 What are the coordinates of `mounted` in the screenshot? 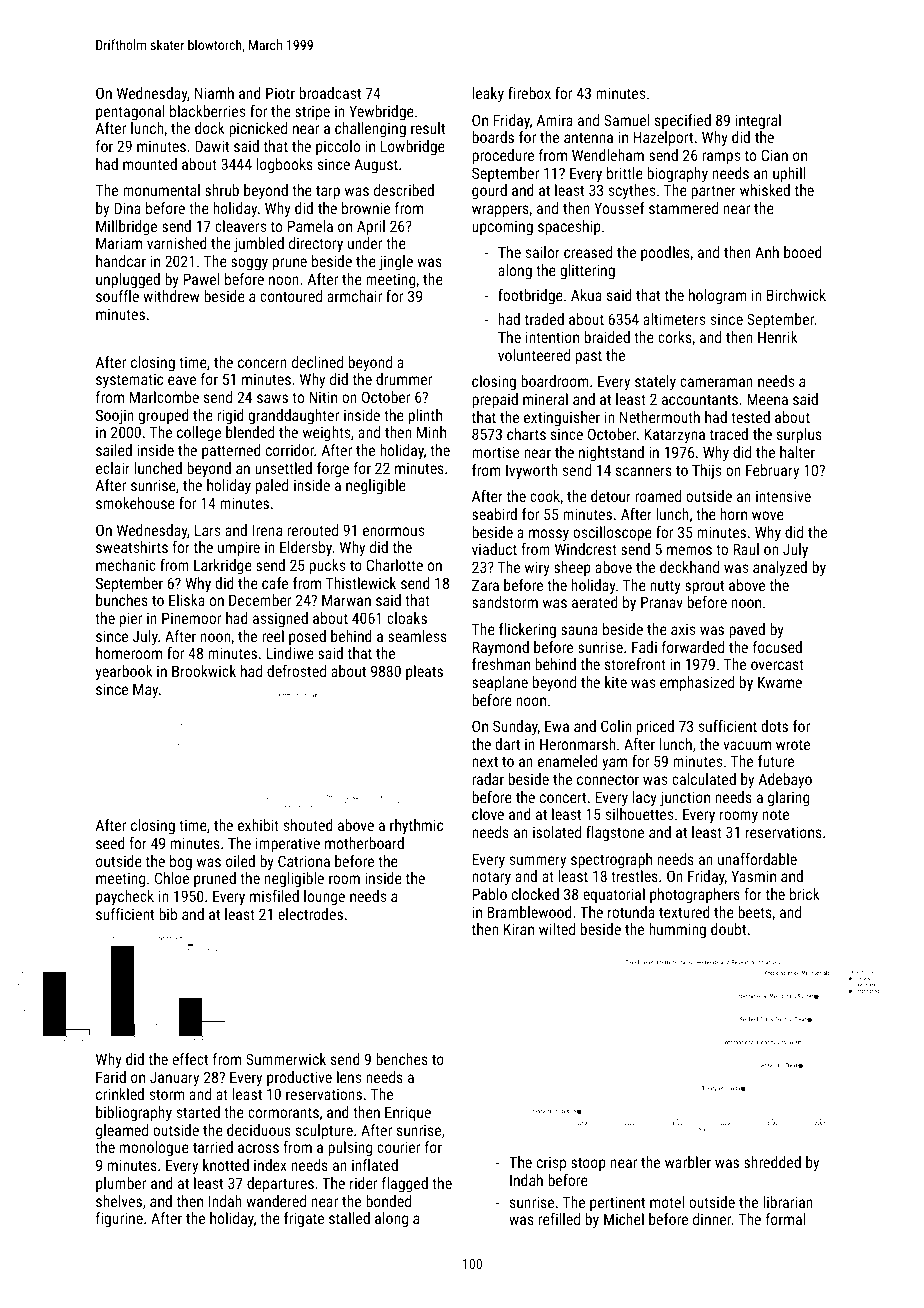 It's located at (150, 164).
